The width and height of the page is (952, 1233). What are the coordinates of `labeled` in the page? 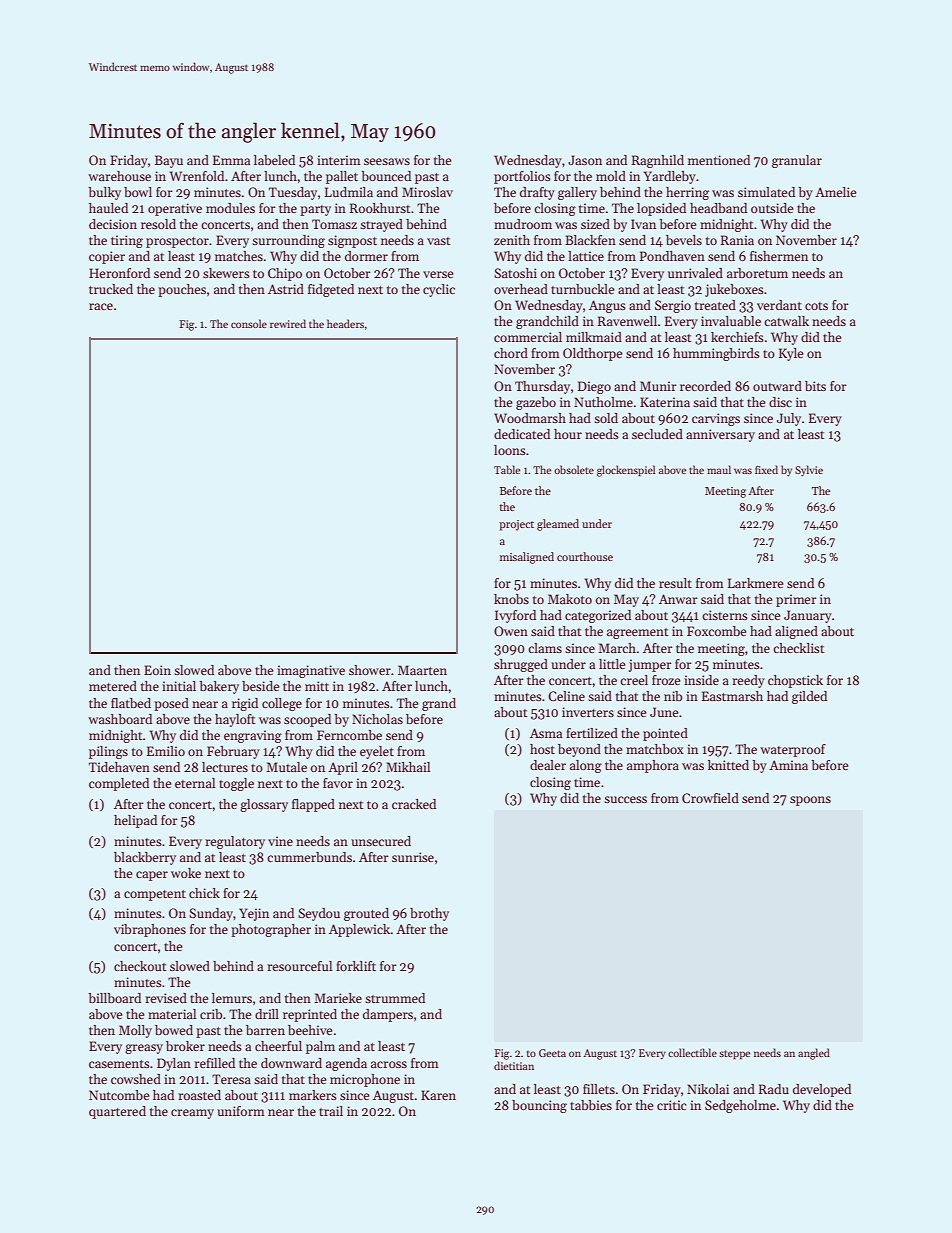 It's located at (274, 160).
